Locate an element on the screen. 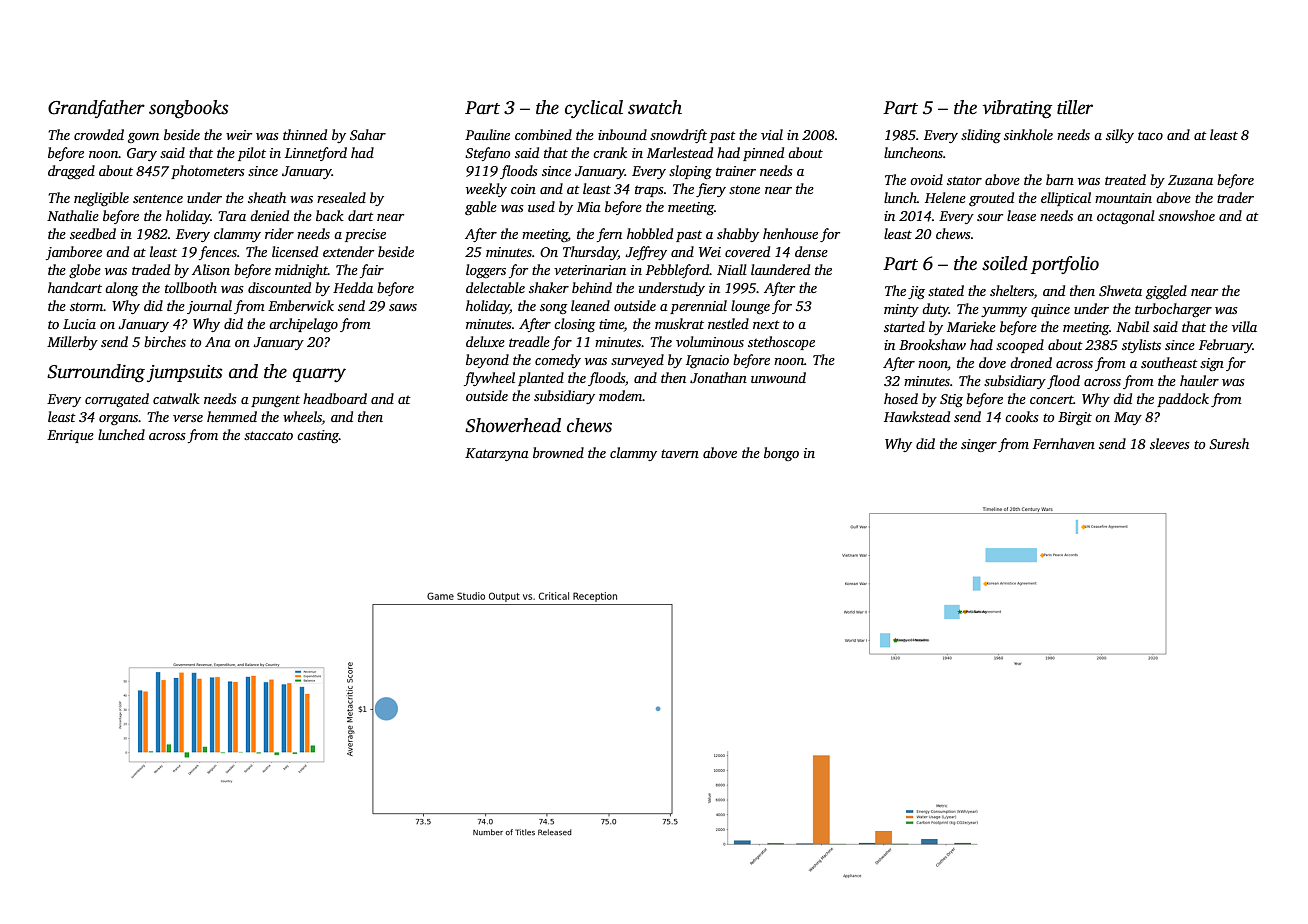 This screenshot has width=1308, height=924. portfolio is located at coordinates (1065, 265).
